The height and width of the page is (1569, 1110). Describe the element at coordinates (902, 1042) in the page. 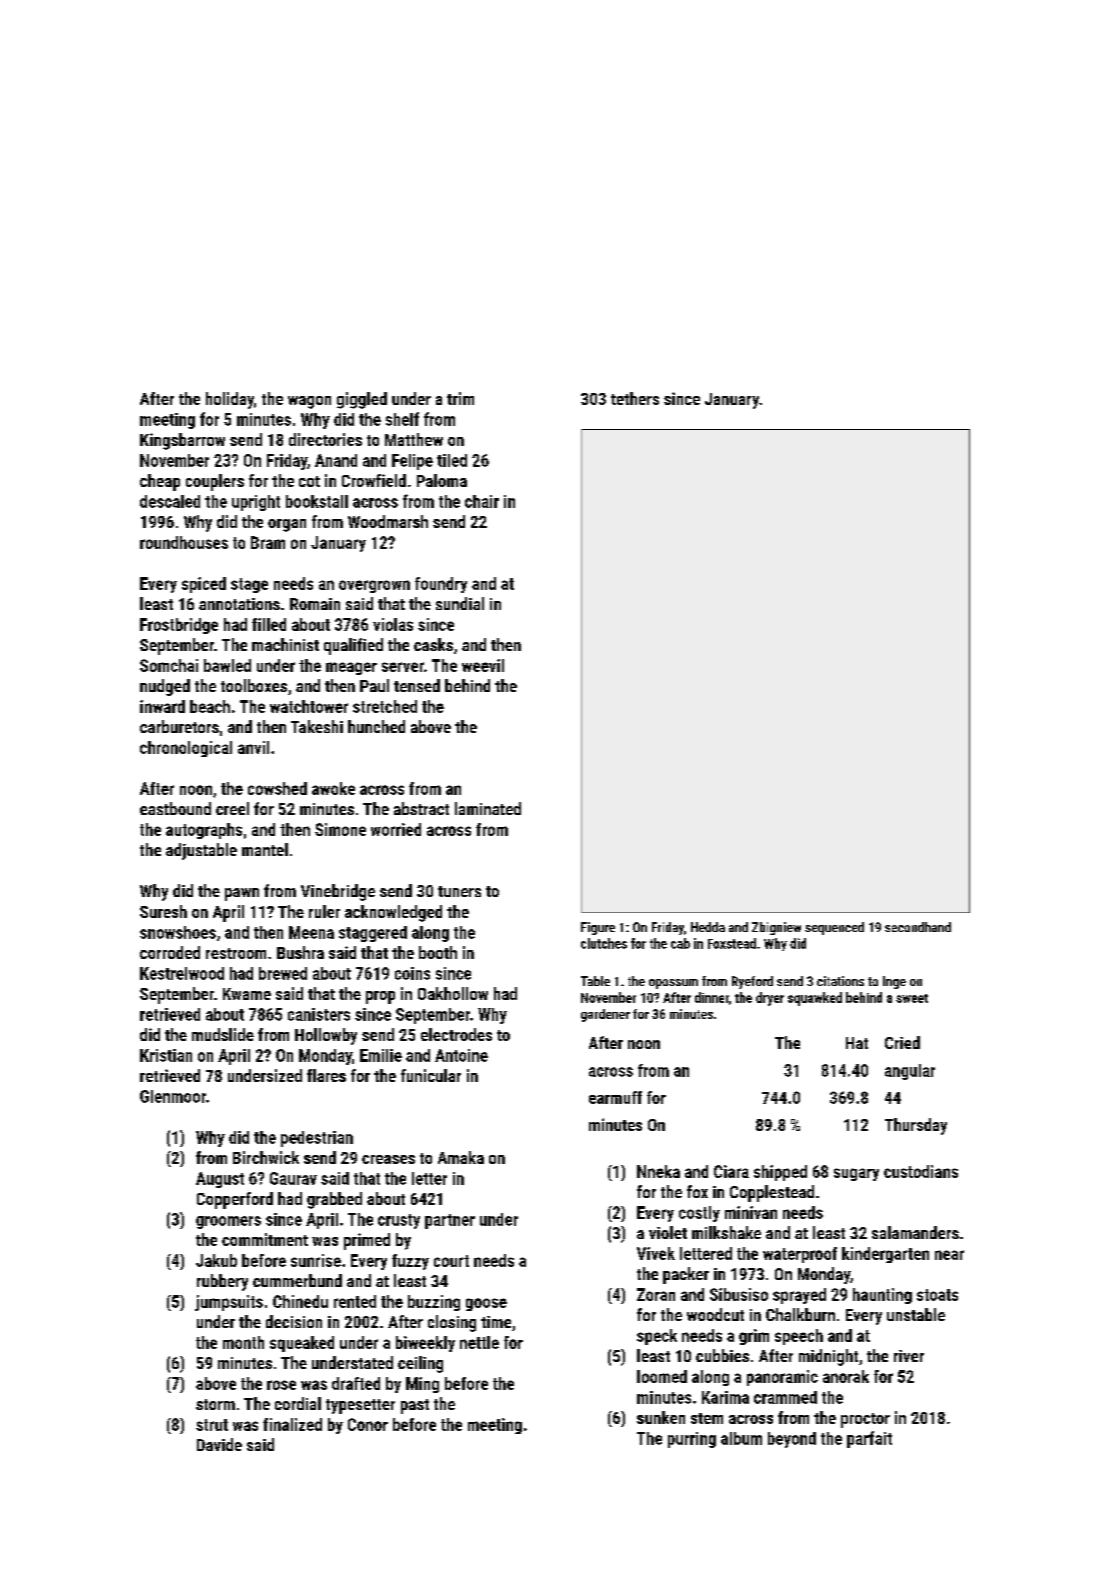

I see `Cried` at that location.
